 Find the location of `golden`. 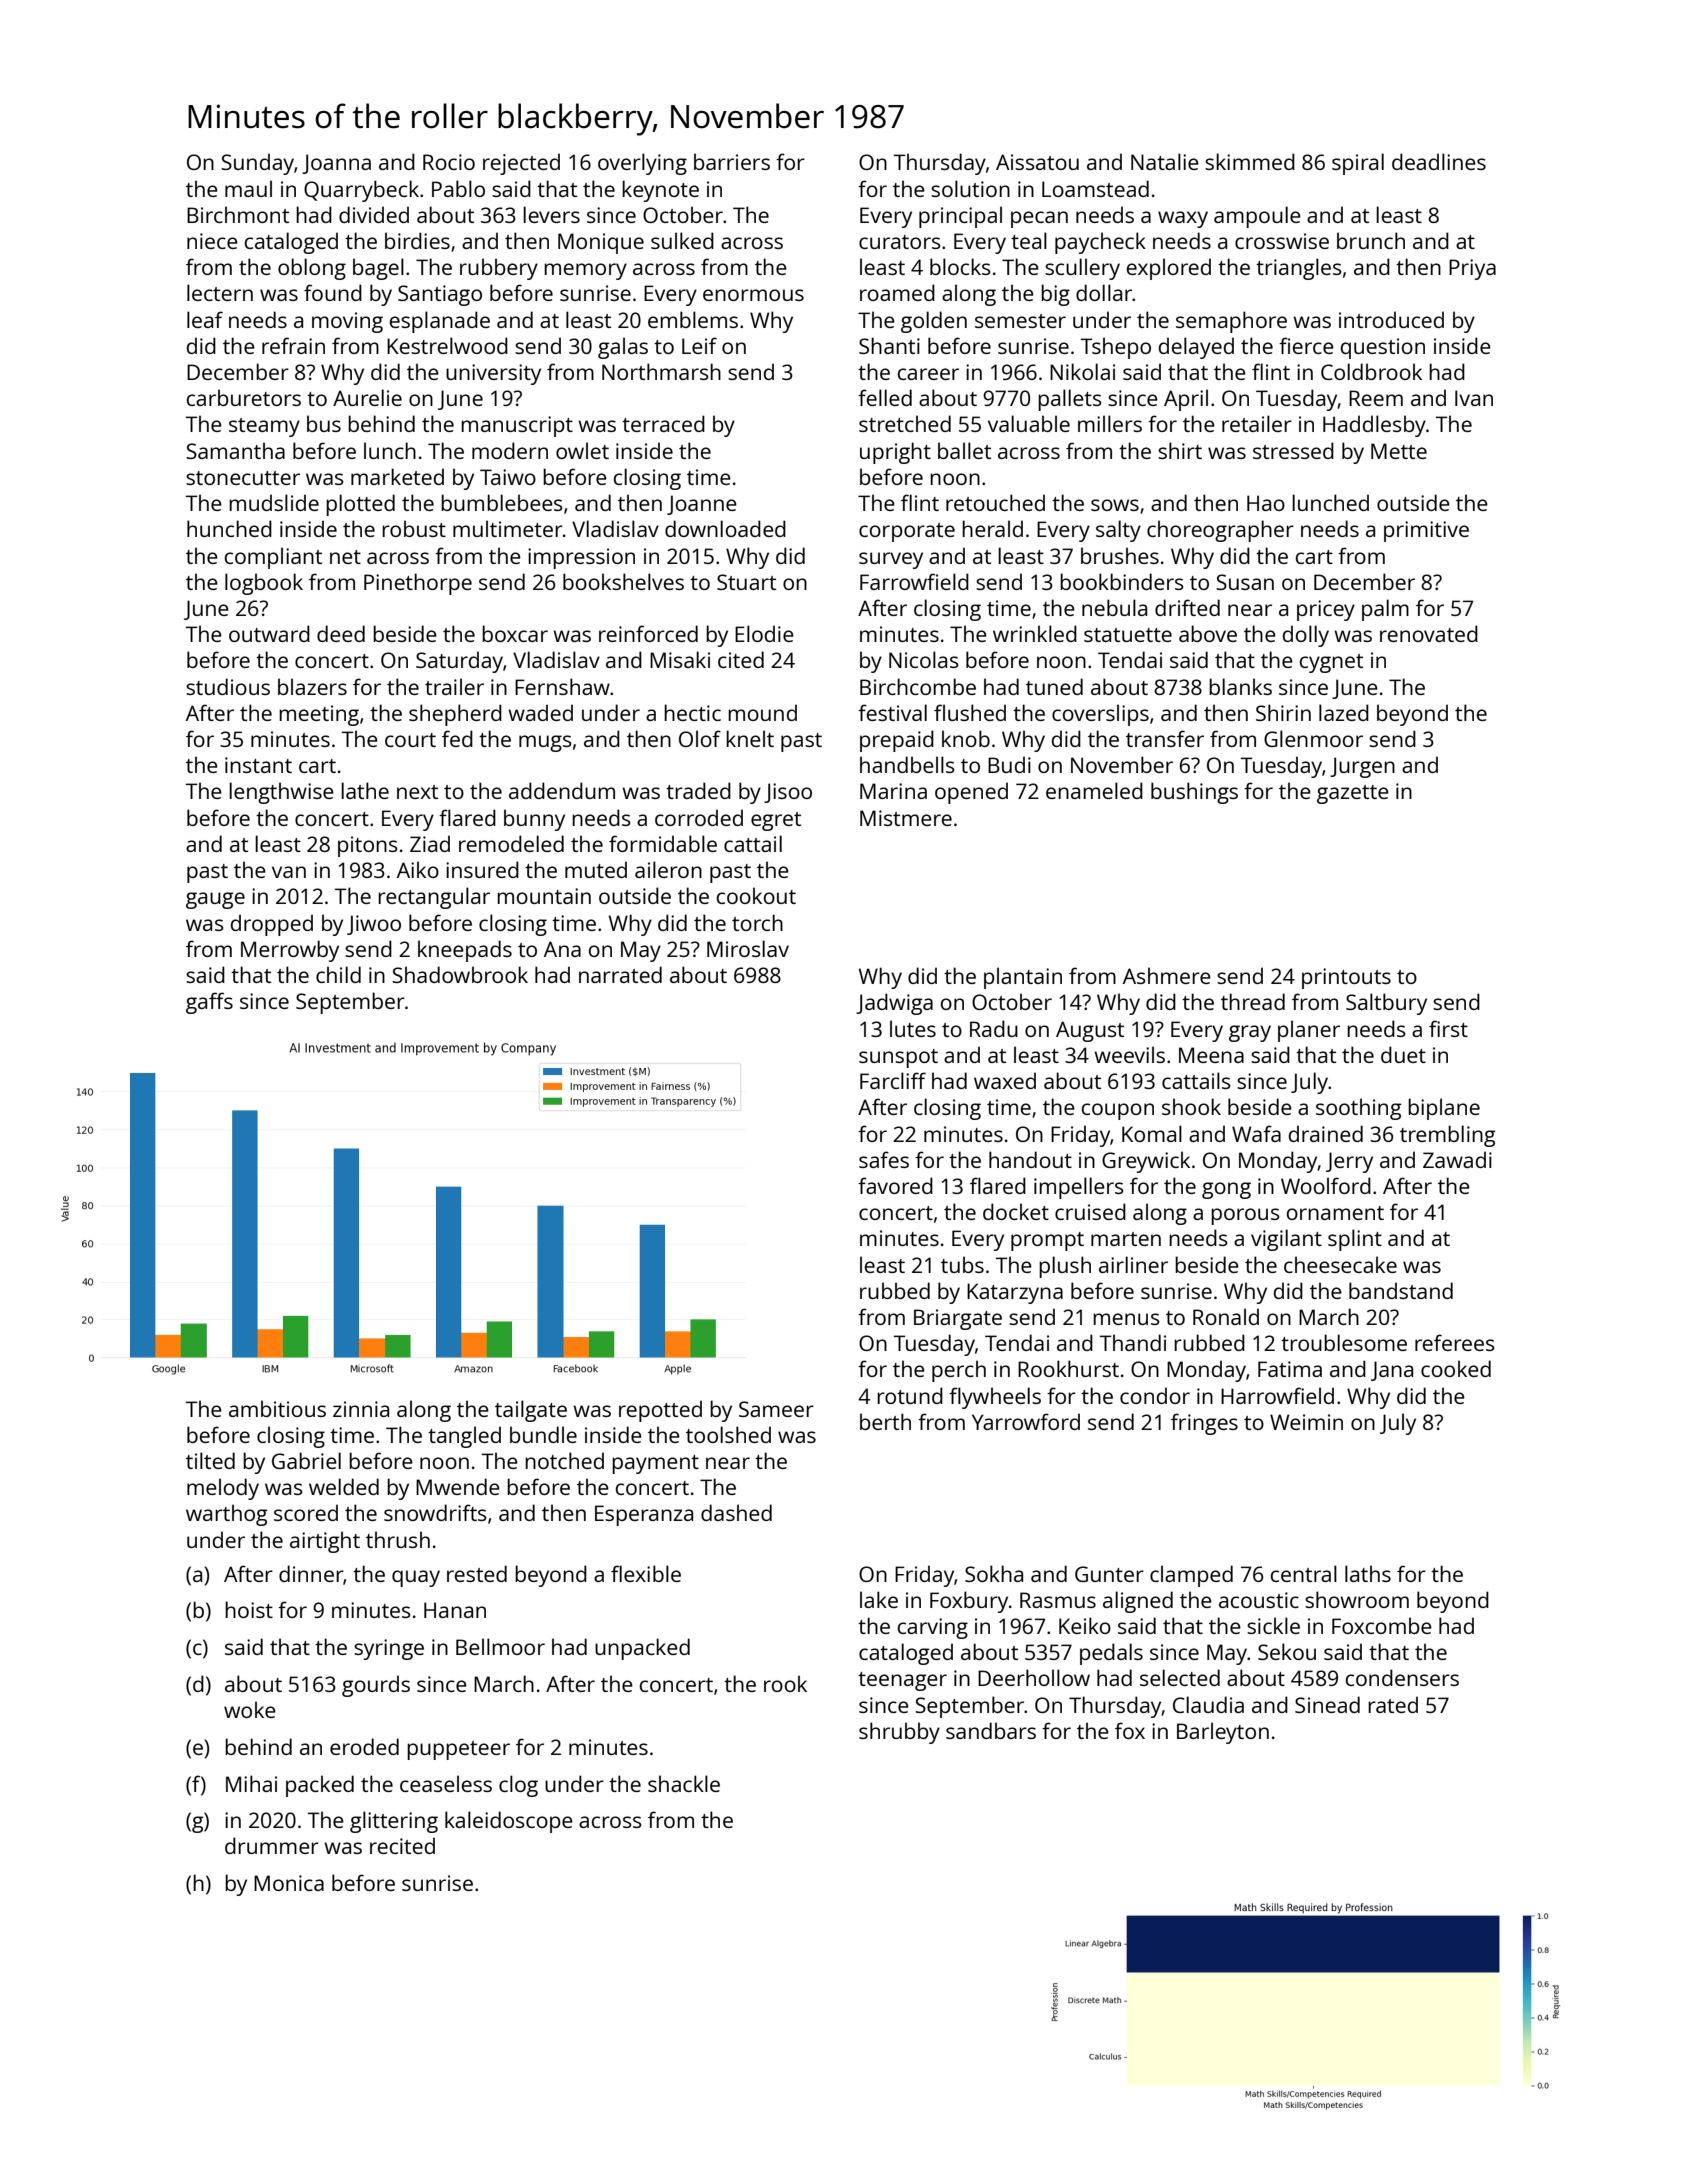

golden is located at coordinates (934, 322).
